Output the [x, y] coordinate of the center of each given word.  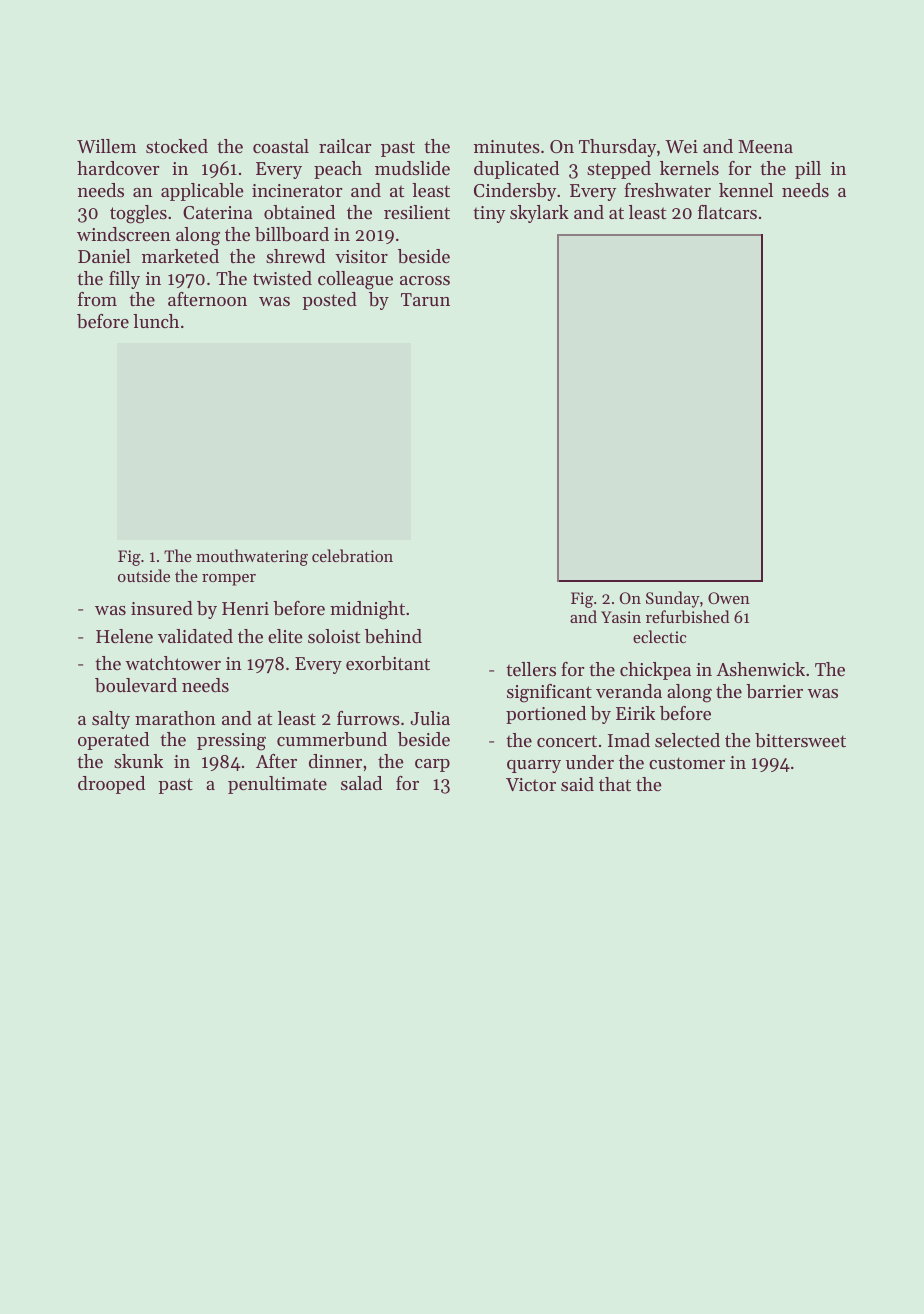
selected [687, 740]
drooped [111, 785]
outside [144, 575]
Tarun [425, 299]
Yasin [621, 617]
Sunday [673, 599]
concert [567, 741]
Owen [729, 598]
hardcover [118, 168]
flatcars [727, 212]
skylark [539, 214]
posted [329, 301]
